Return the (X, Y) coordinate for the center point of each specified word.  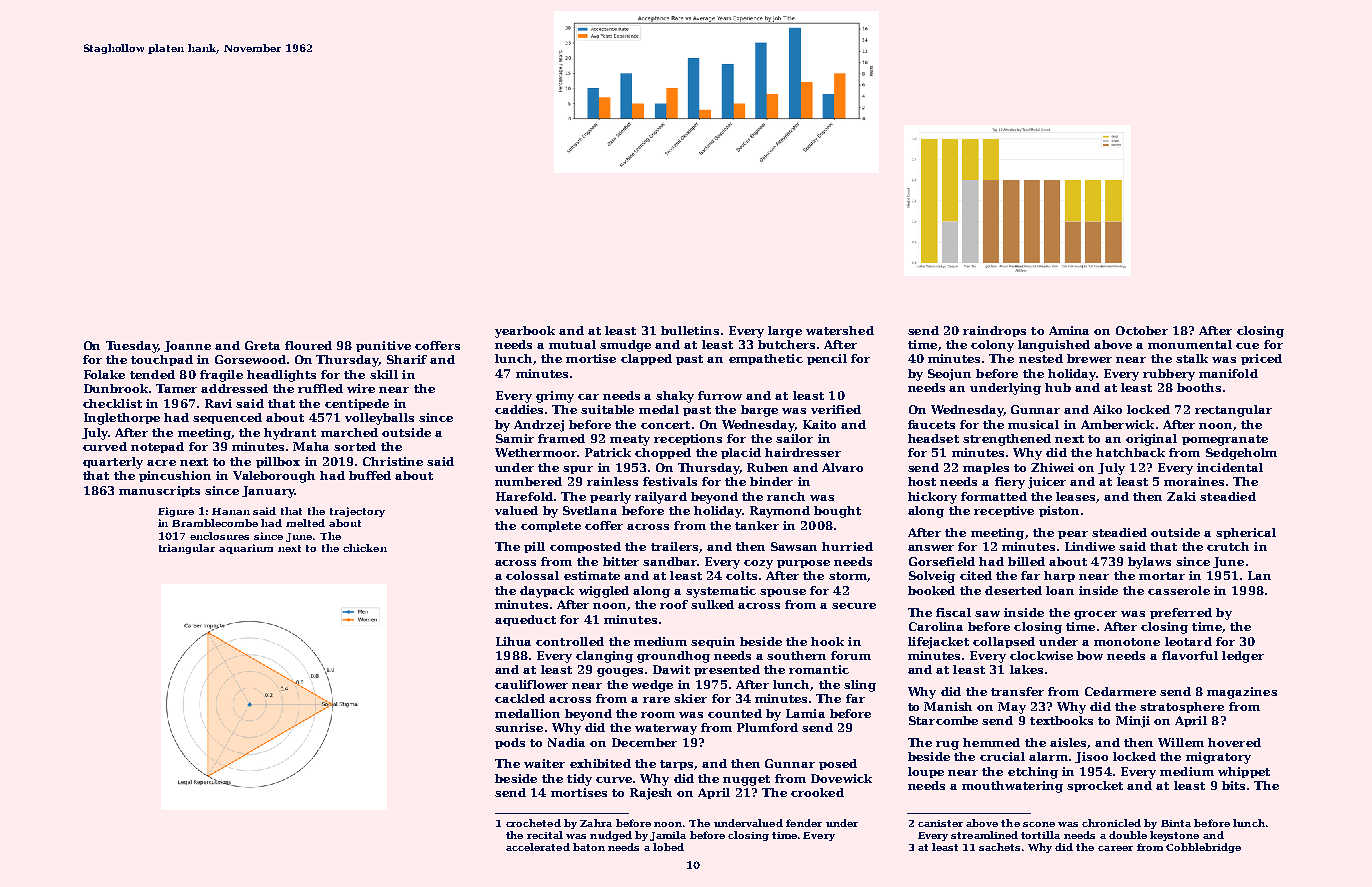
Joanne (187, 346)
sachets (999, 847)
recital (545, 835)
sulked (712, 604)
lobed (668, 847)
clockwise (1041, 655)
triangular (187, 549)
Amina (1069, 330)
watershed (840, 330)
